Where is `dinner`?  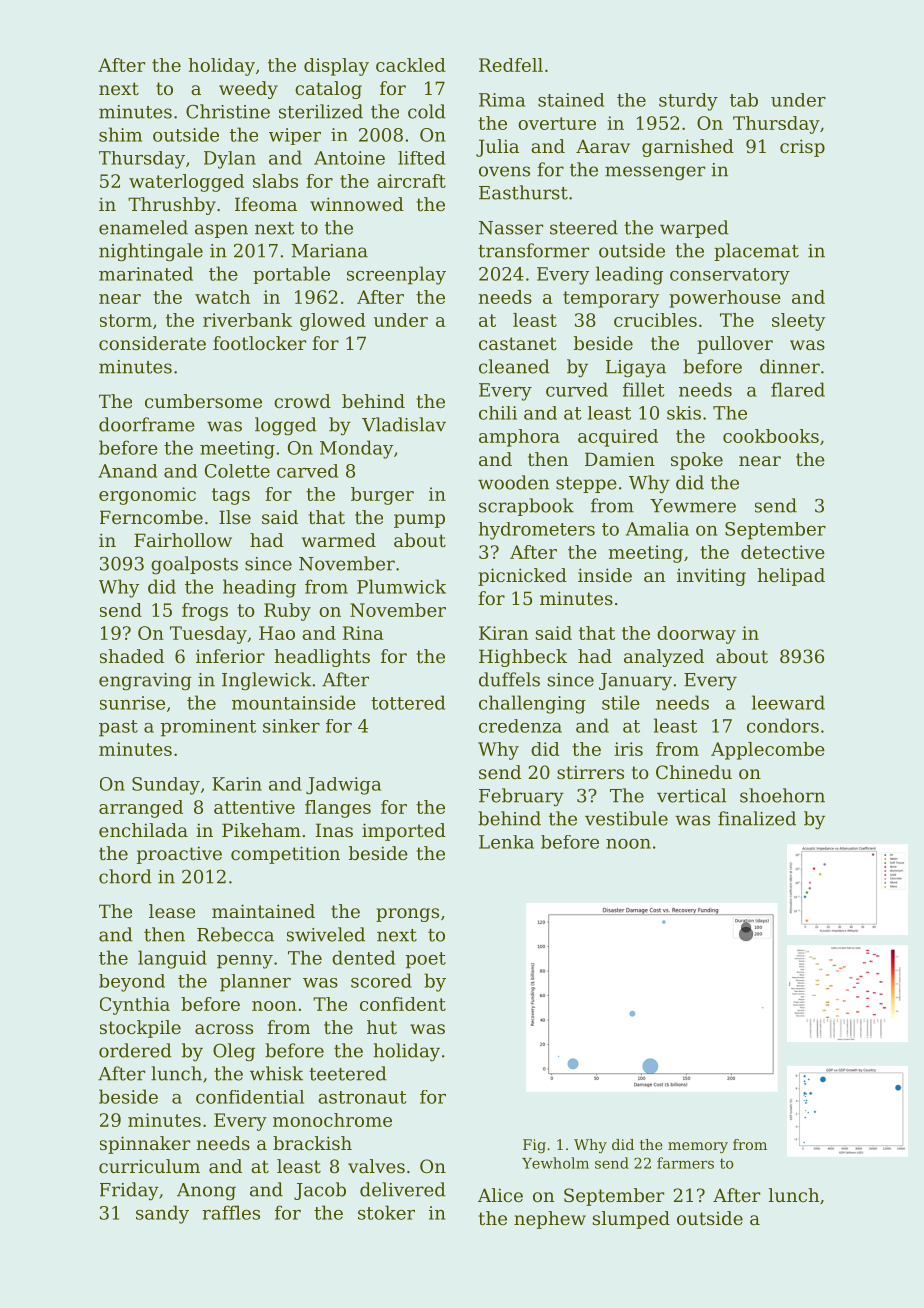 dinner is located at coordinates (790, 366).
